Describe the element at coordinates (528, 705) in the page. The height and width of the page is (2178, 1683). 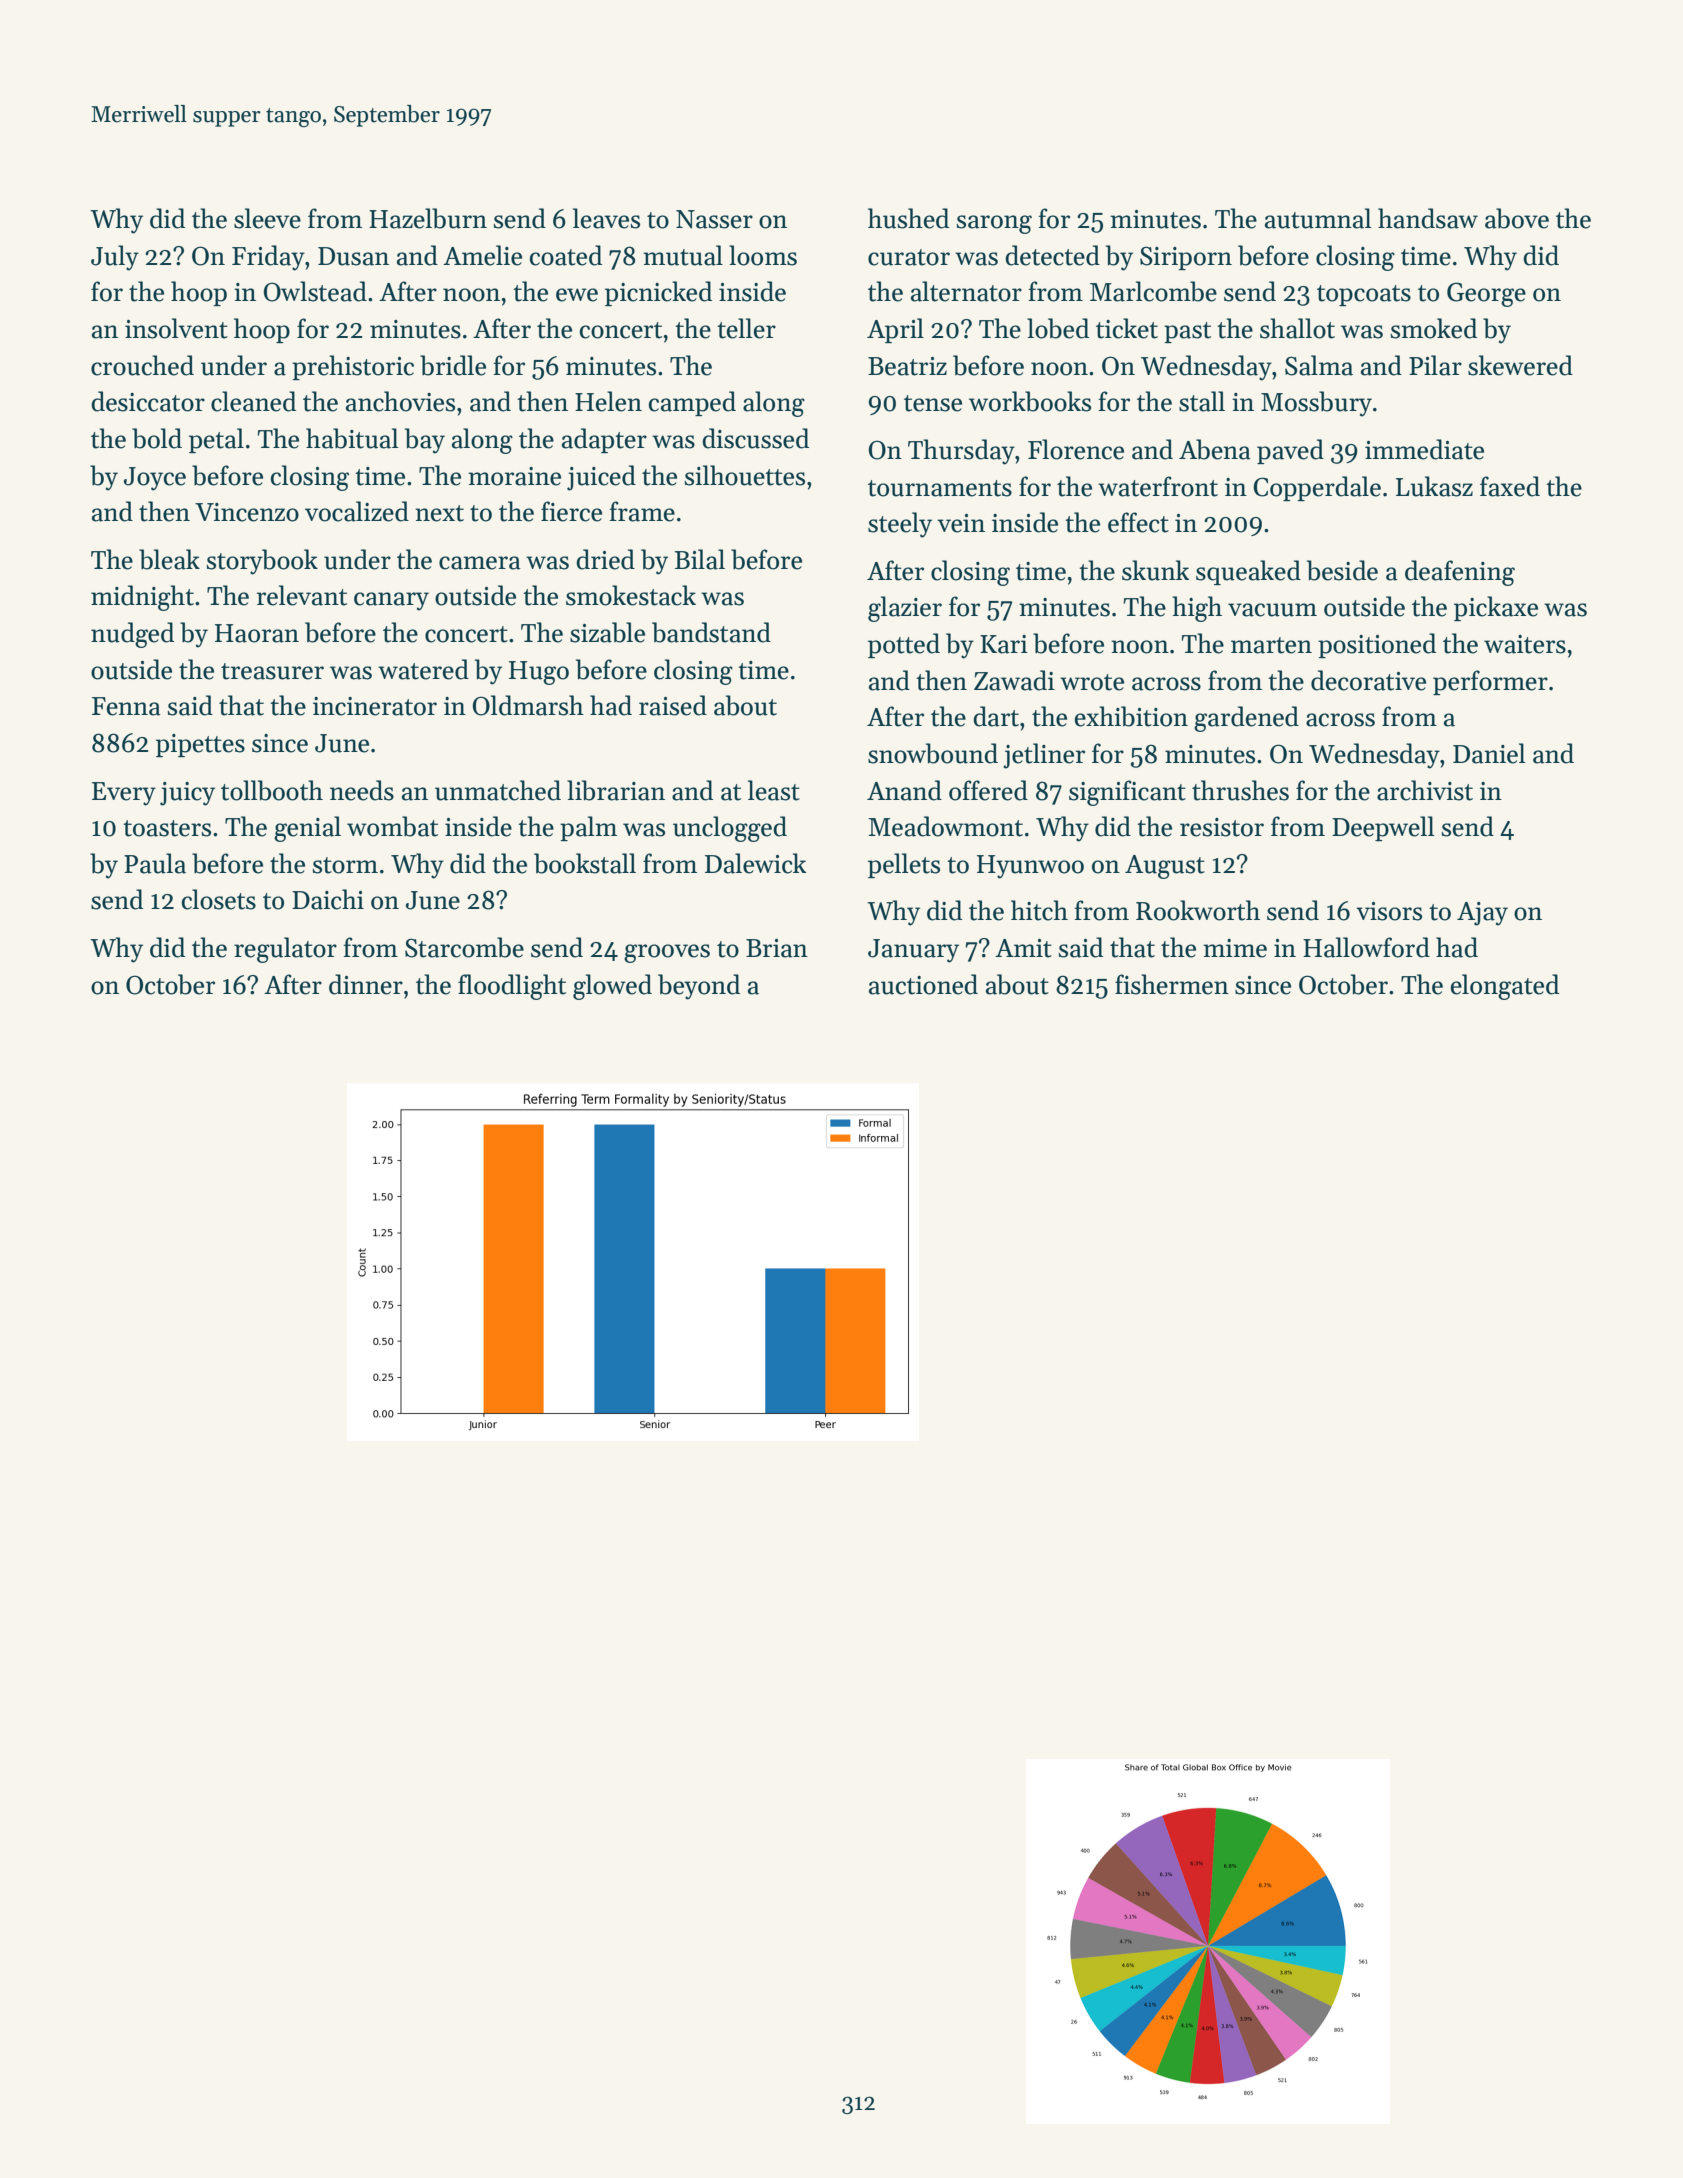
I see `Oldmarsh` at that location.
